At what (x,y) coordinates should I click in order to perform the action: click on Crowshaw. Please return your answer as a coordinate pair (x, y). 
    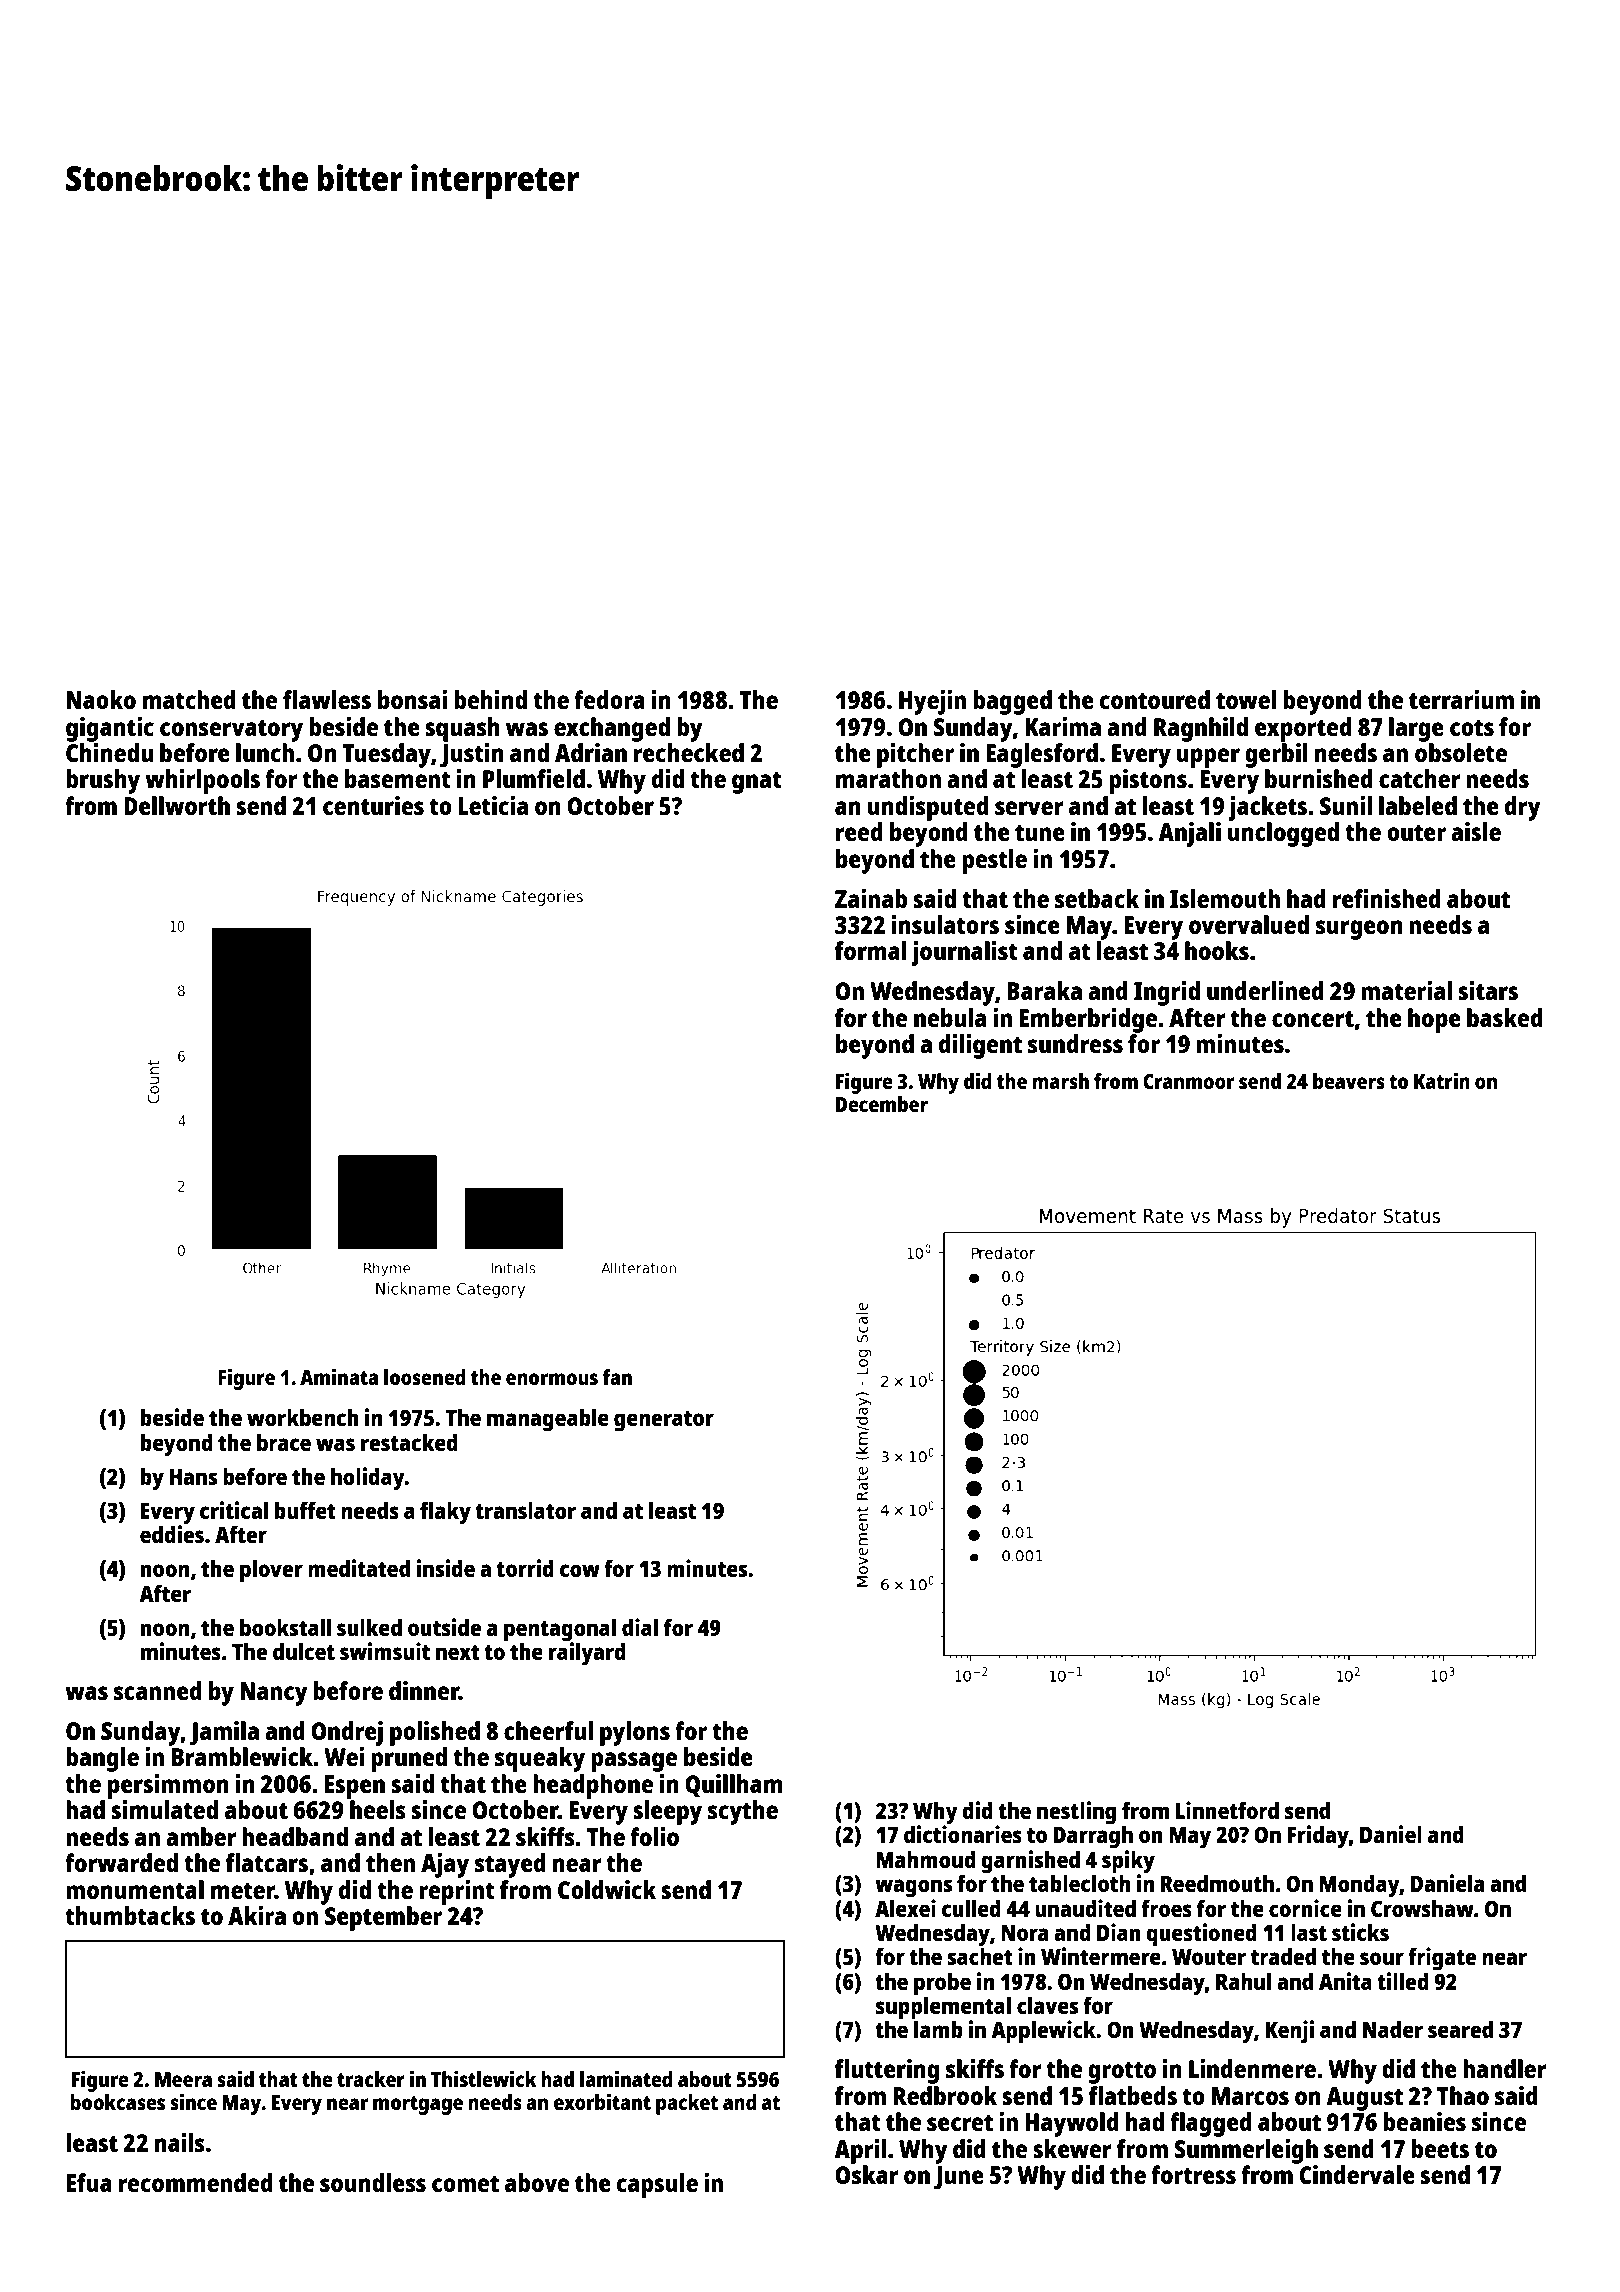
    Looking at the image, I should click on (1422, 1908).
